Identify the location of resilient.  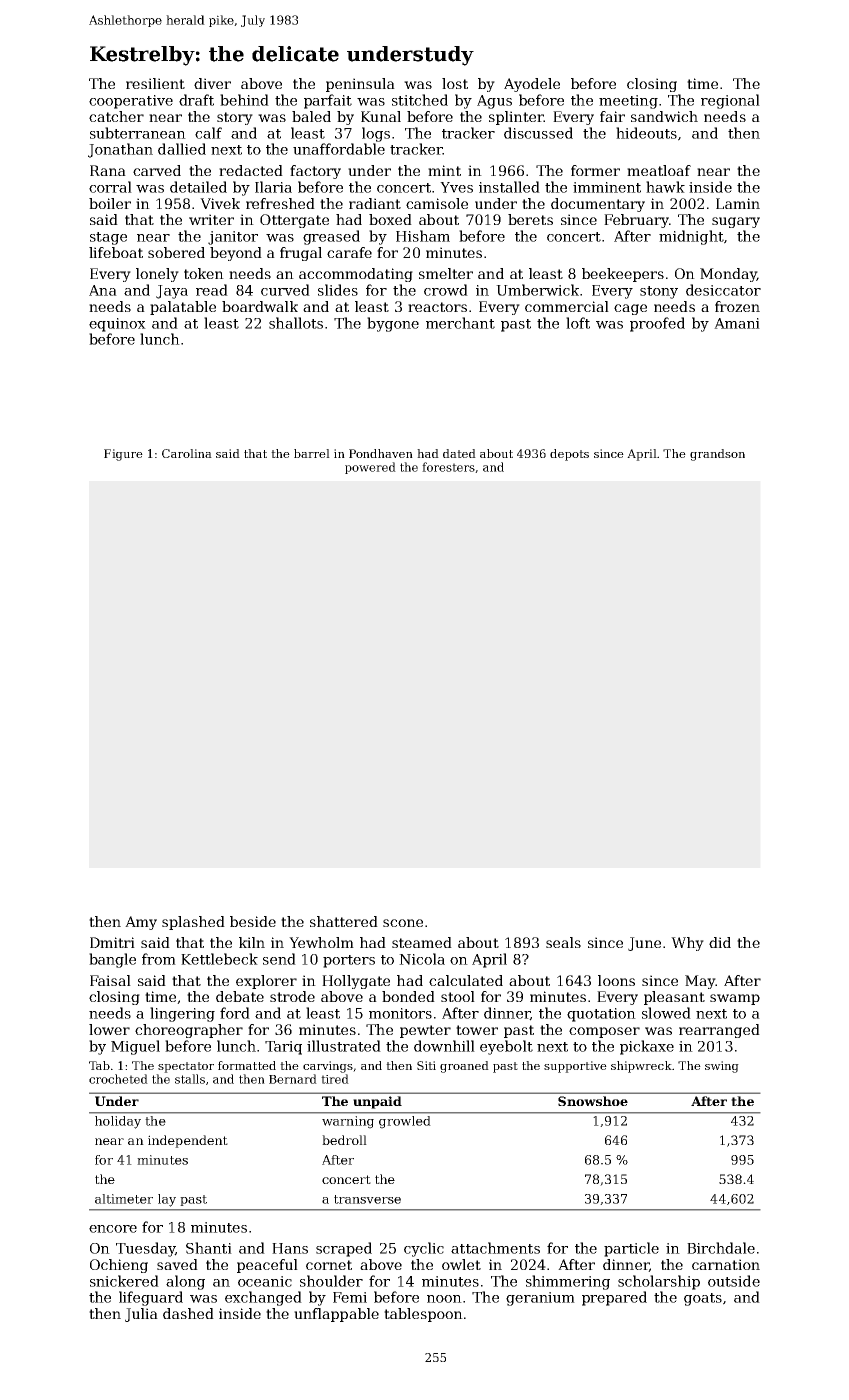
(155, 83).
